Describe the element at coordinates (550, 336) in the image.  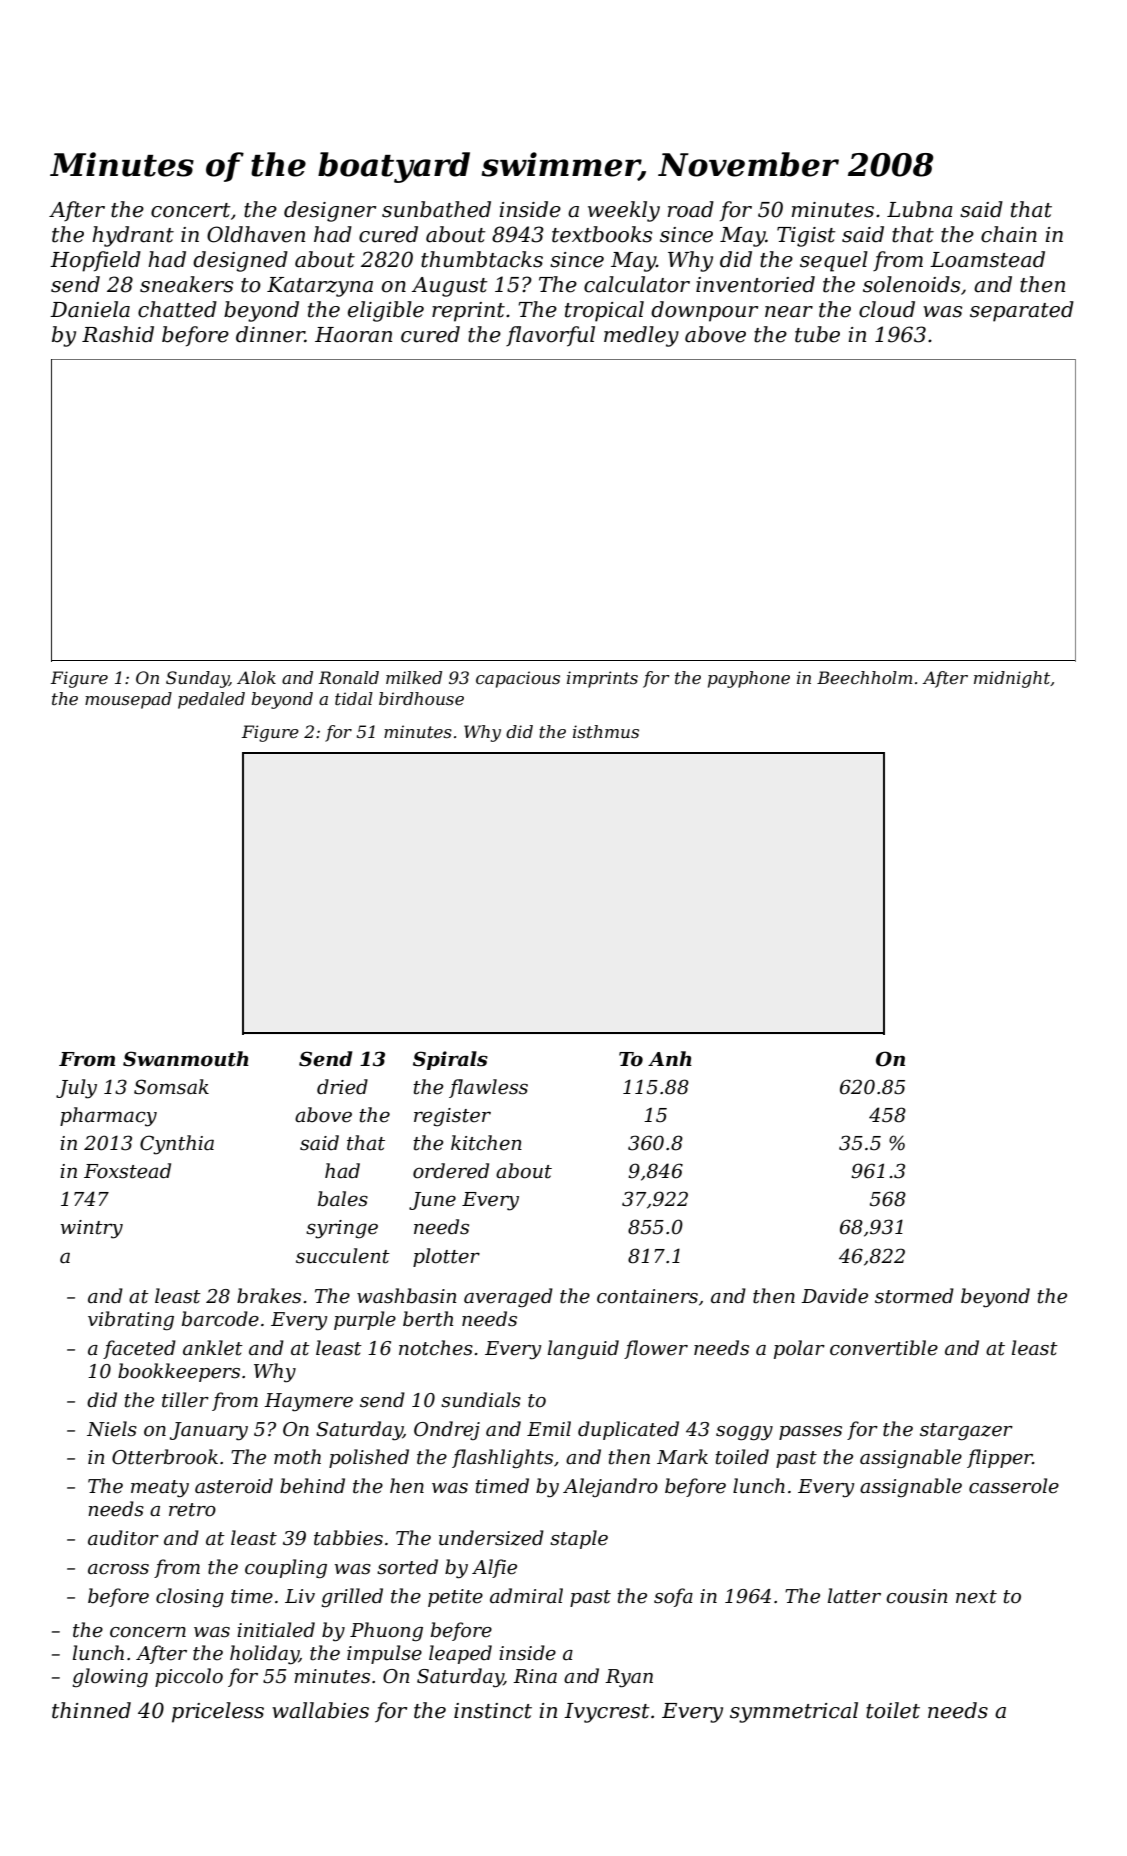
I see `flavorful` at that location.
